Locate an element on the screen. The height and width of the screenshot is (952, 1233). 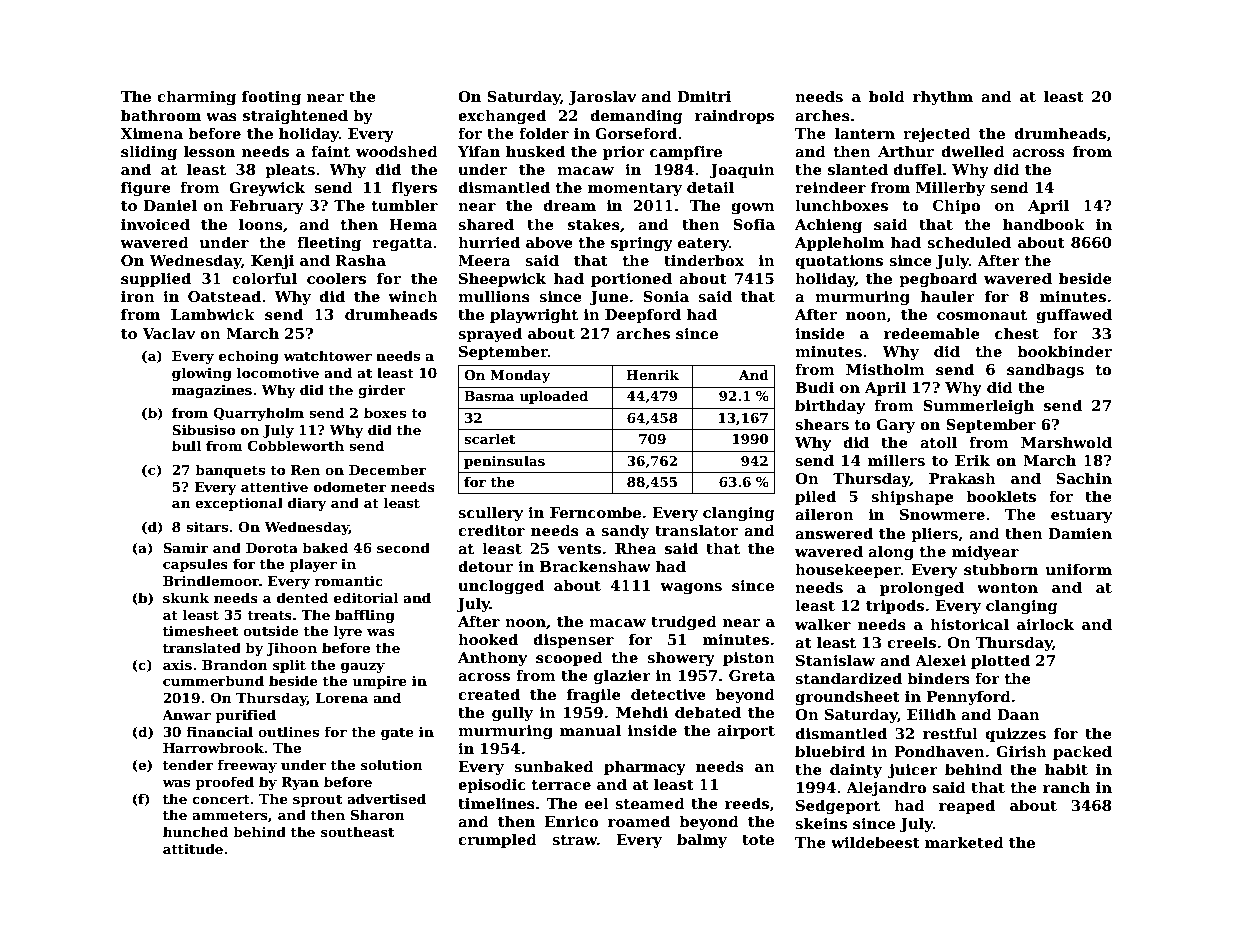
husked is located at coordinates (535, 151).
